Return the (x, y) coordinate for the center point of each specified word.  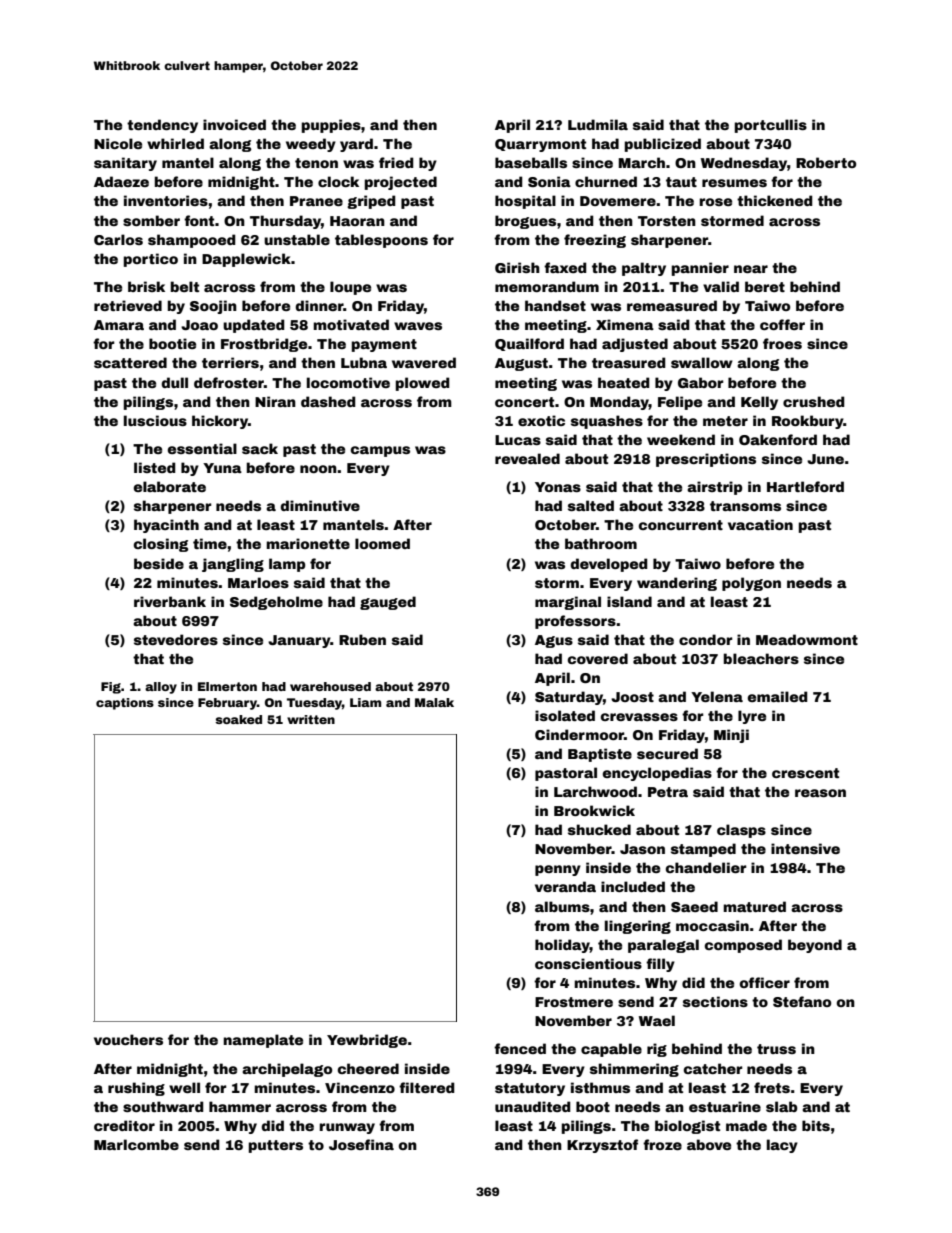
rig (657, 1050)
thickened (775, 200)
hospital (525, 202)
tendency (162, 126)
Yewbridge (367, 1041)
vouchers (128, 1039)
